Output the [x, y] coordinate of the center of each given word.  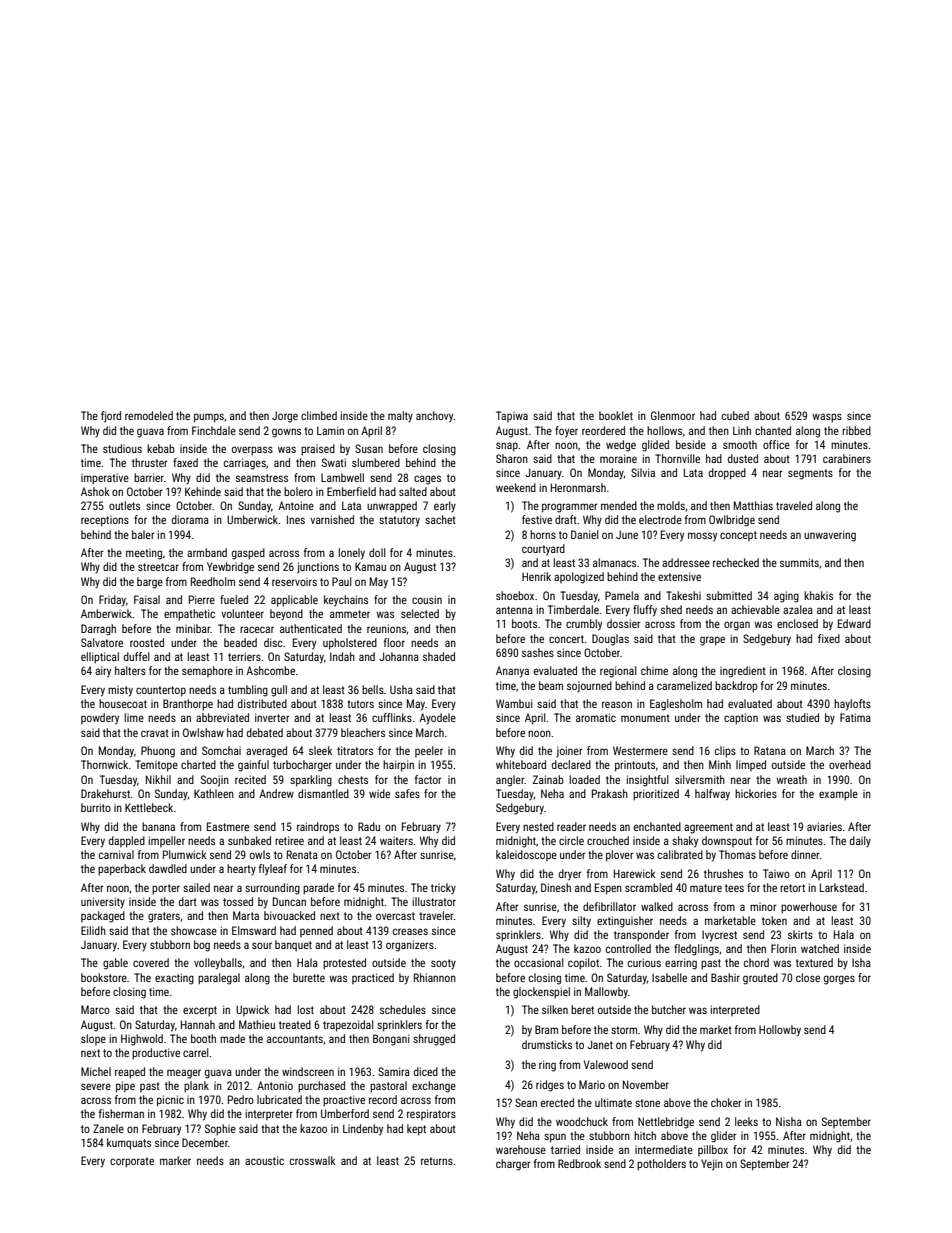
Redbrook [579, 1163]
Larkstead [842, 887]
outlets [124, 505]
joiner [569, 752]
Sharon [512, 458]
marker [175, 1160]
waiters [396, 841]
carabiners [847, 458]
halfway [712, 795]
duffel [137, 656]
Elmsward [254, 930]
